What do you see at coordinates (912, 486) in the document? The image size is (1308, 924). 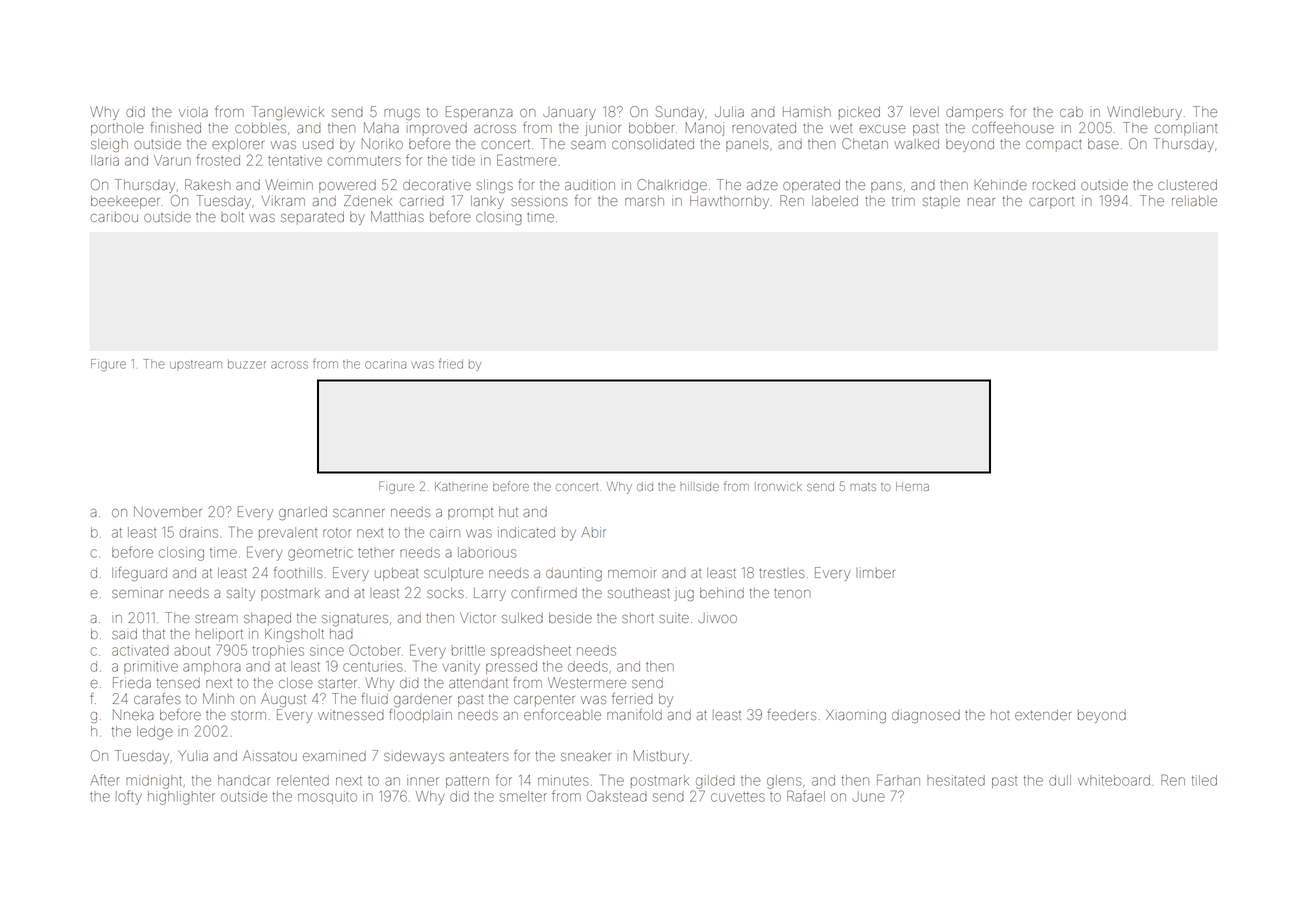 I see `Hema` at bounding box center [912, 486].
